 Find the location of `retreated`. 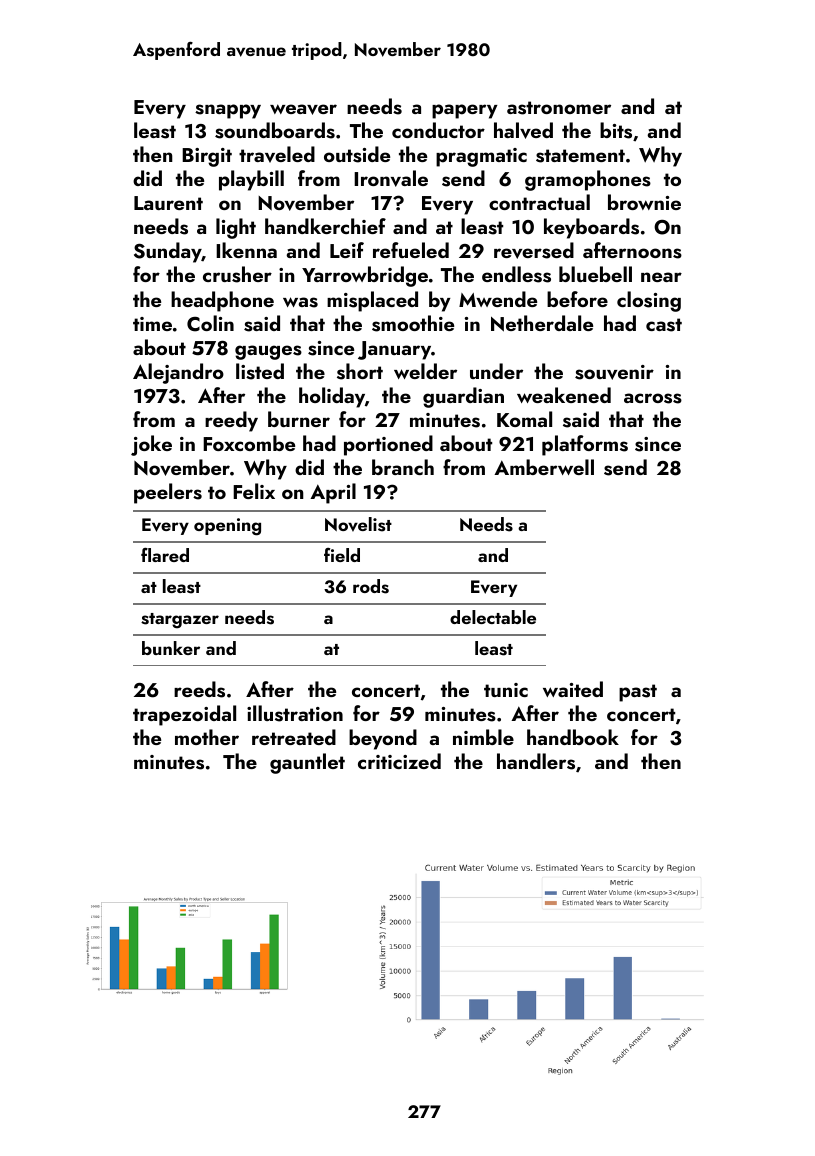

retreated is located at coordinates (294, 737).
